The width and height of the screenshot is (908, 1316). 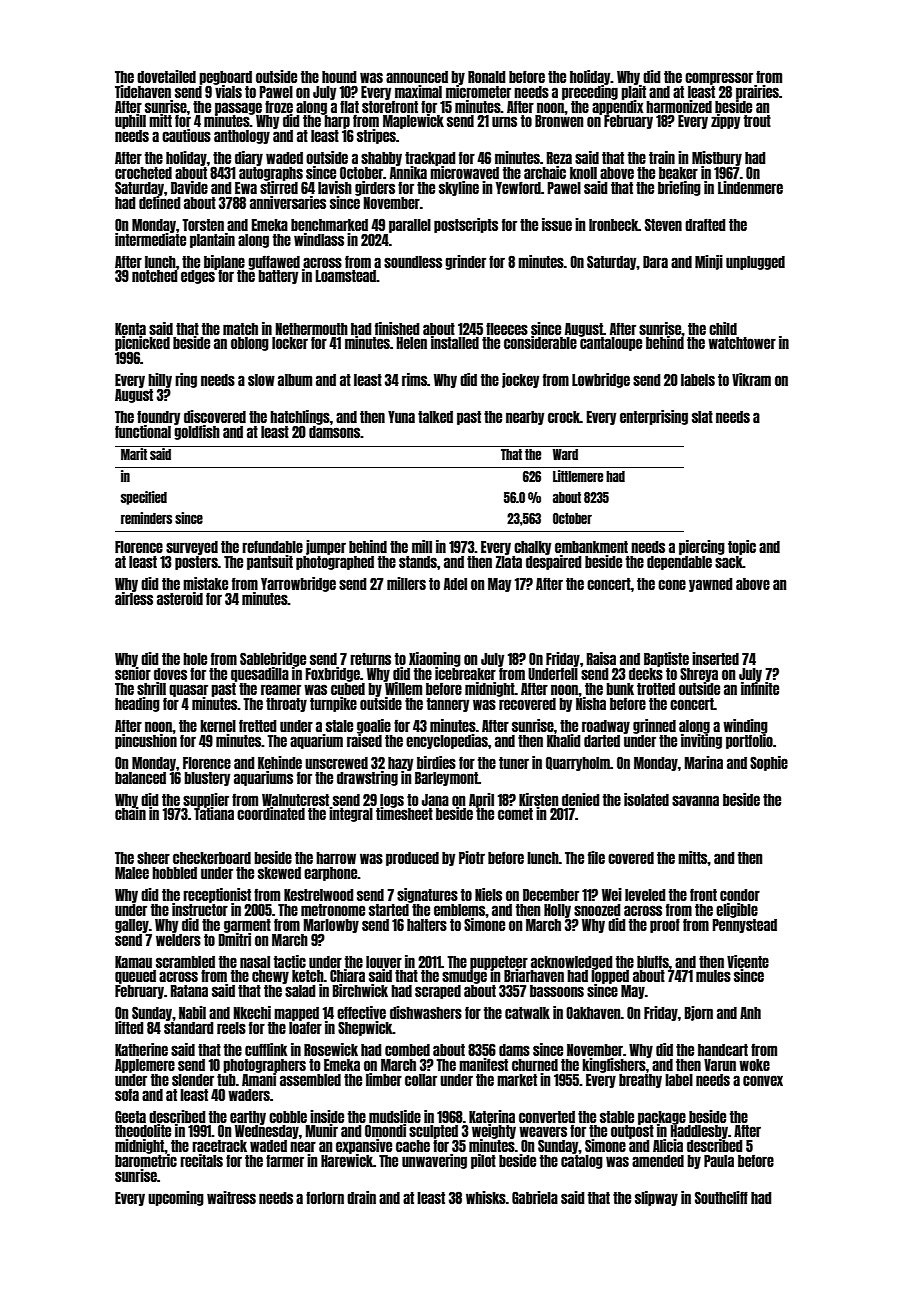 I want to click on convex, so click(x=763, y=1080).
